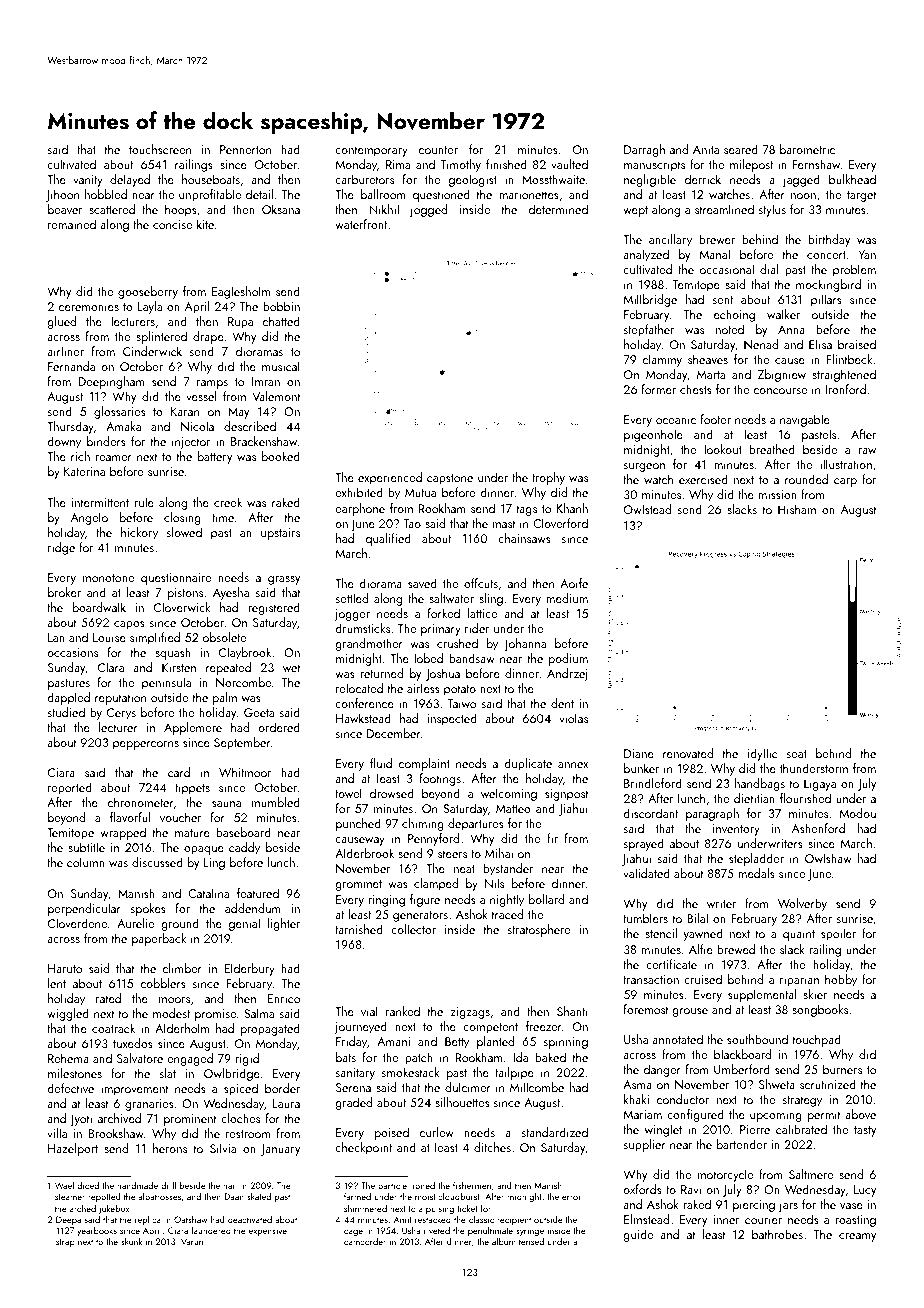  I want to click on Wael, so click(64, 1185).
